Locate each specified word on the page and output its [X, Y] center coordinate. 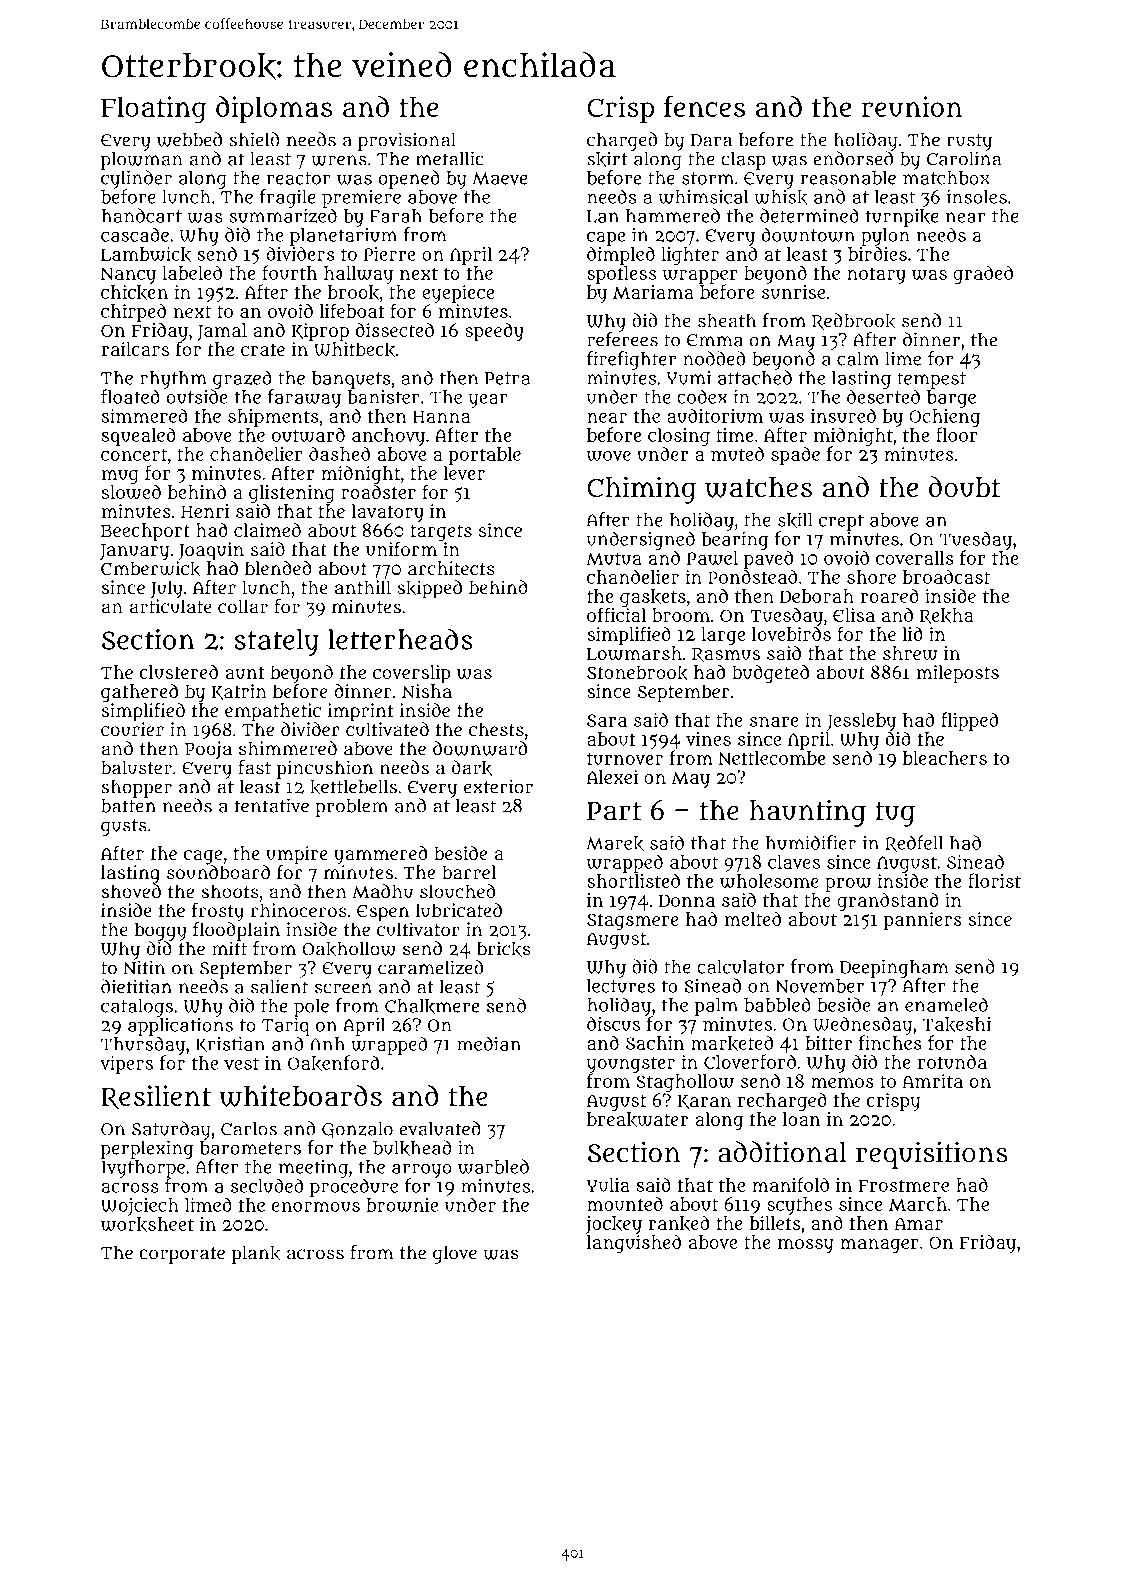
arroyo [422, 1171]
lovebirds [791, 634]
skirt [607, 159]
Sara [607, 720]
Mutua [614, 558]
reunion [912, 106]
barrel [469, 872]
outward [308, 434]
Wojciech [140, 1207]
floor [957, 434]
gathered [139, 693]
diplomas [274, 109]
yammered [381, 855]
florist [994, 880]
